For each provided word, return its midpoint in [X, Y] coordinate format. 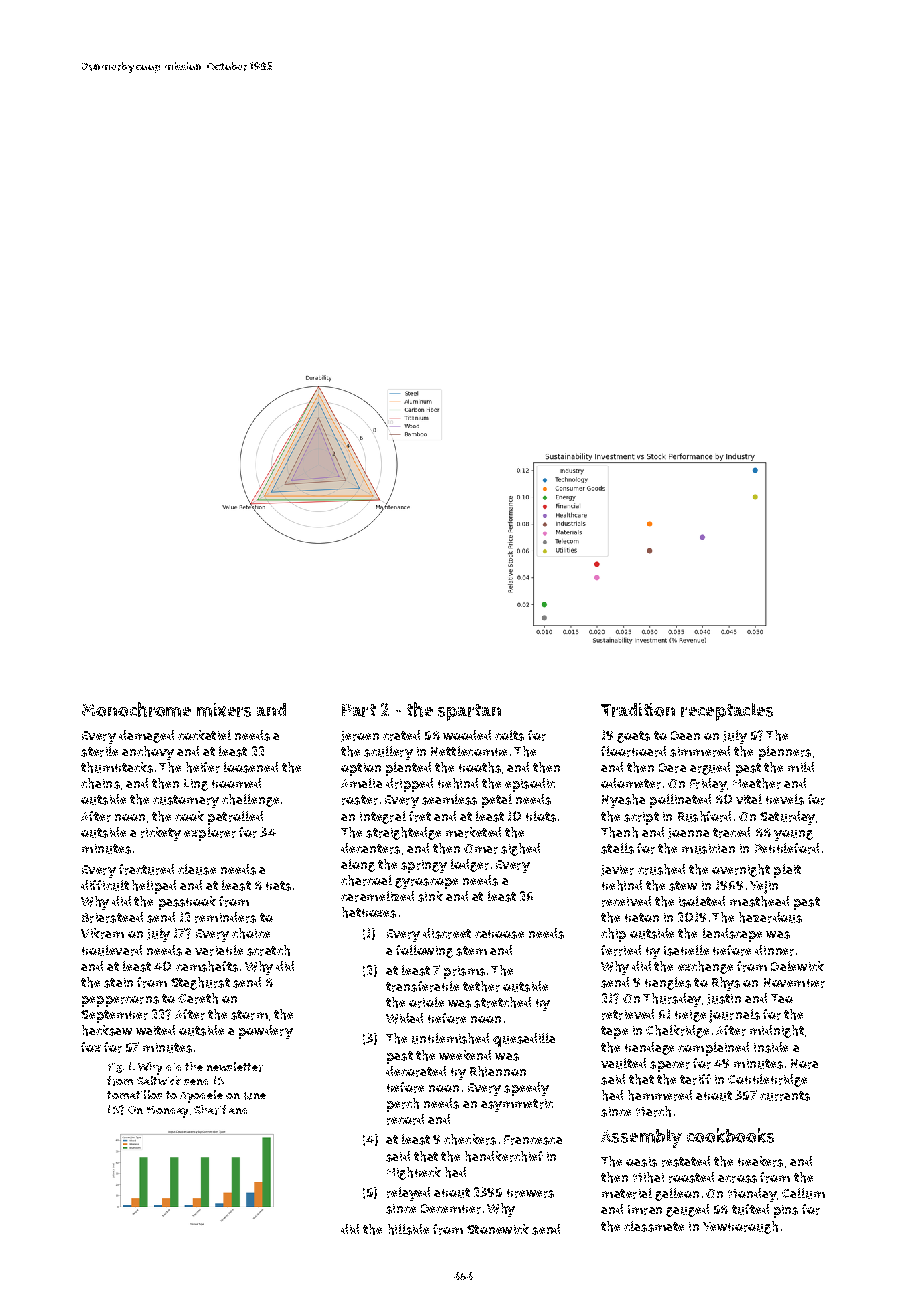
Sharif [210, 1110]
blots [541, 816]
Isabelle [686, 950]
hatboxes [369, 912]
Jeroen [360, 736]
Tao [782, 998]
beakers [760, 1161]
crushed [661, 869]
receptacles [727, 712]
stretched [502, 1002]
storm [249, 1015]
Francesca [533, 1140]
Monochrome [136, 709]
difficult [105, 885]
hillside [408, 1229]
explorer [210, 834]
